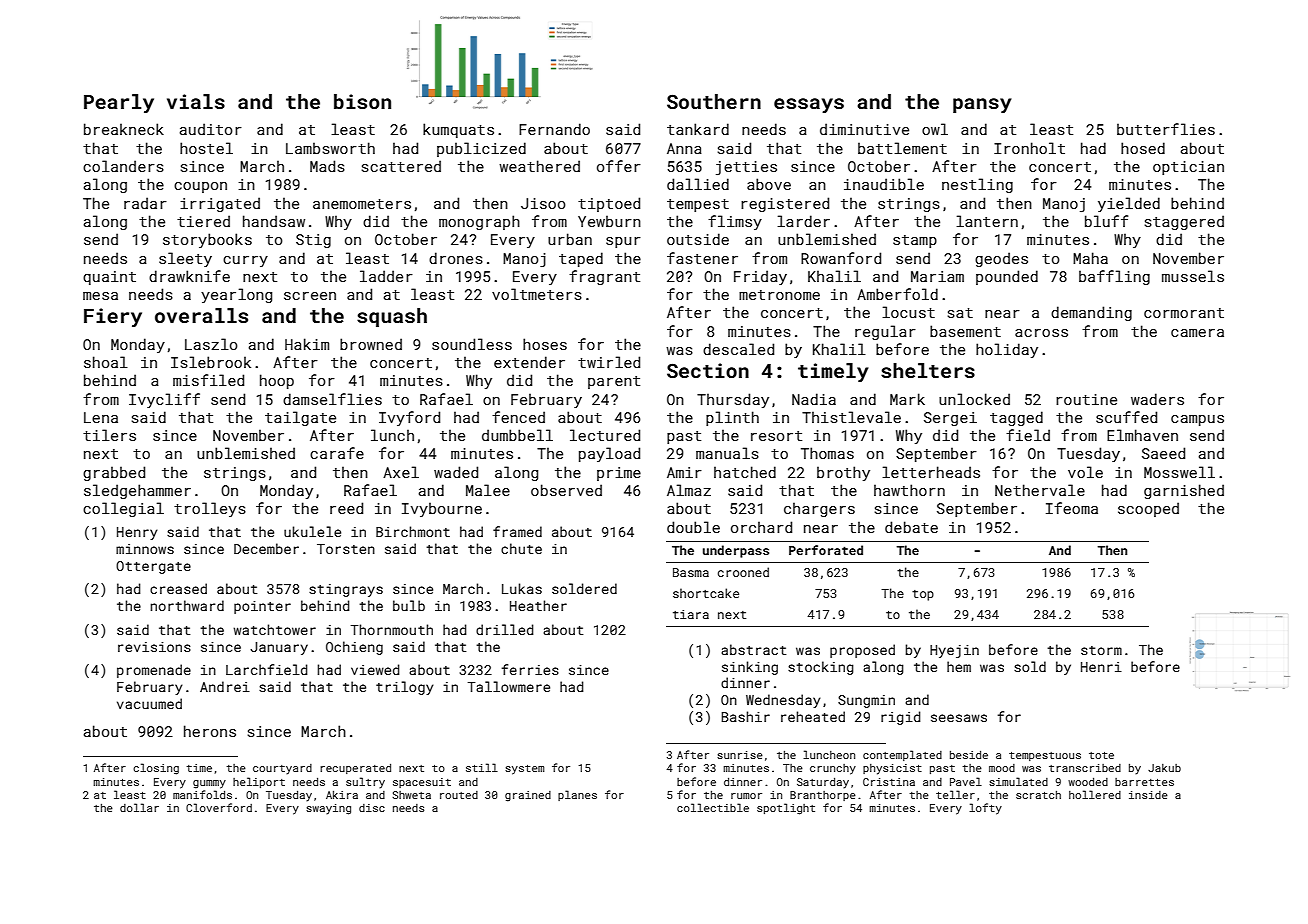  I want to click on Anna, so click(684, 148).
